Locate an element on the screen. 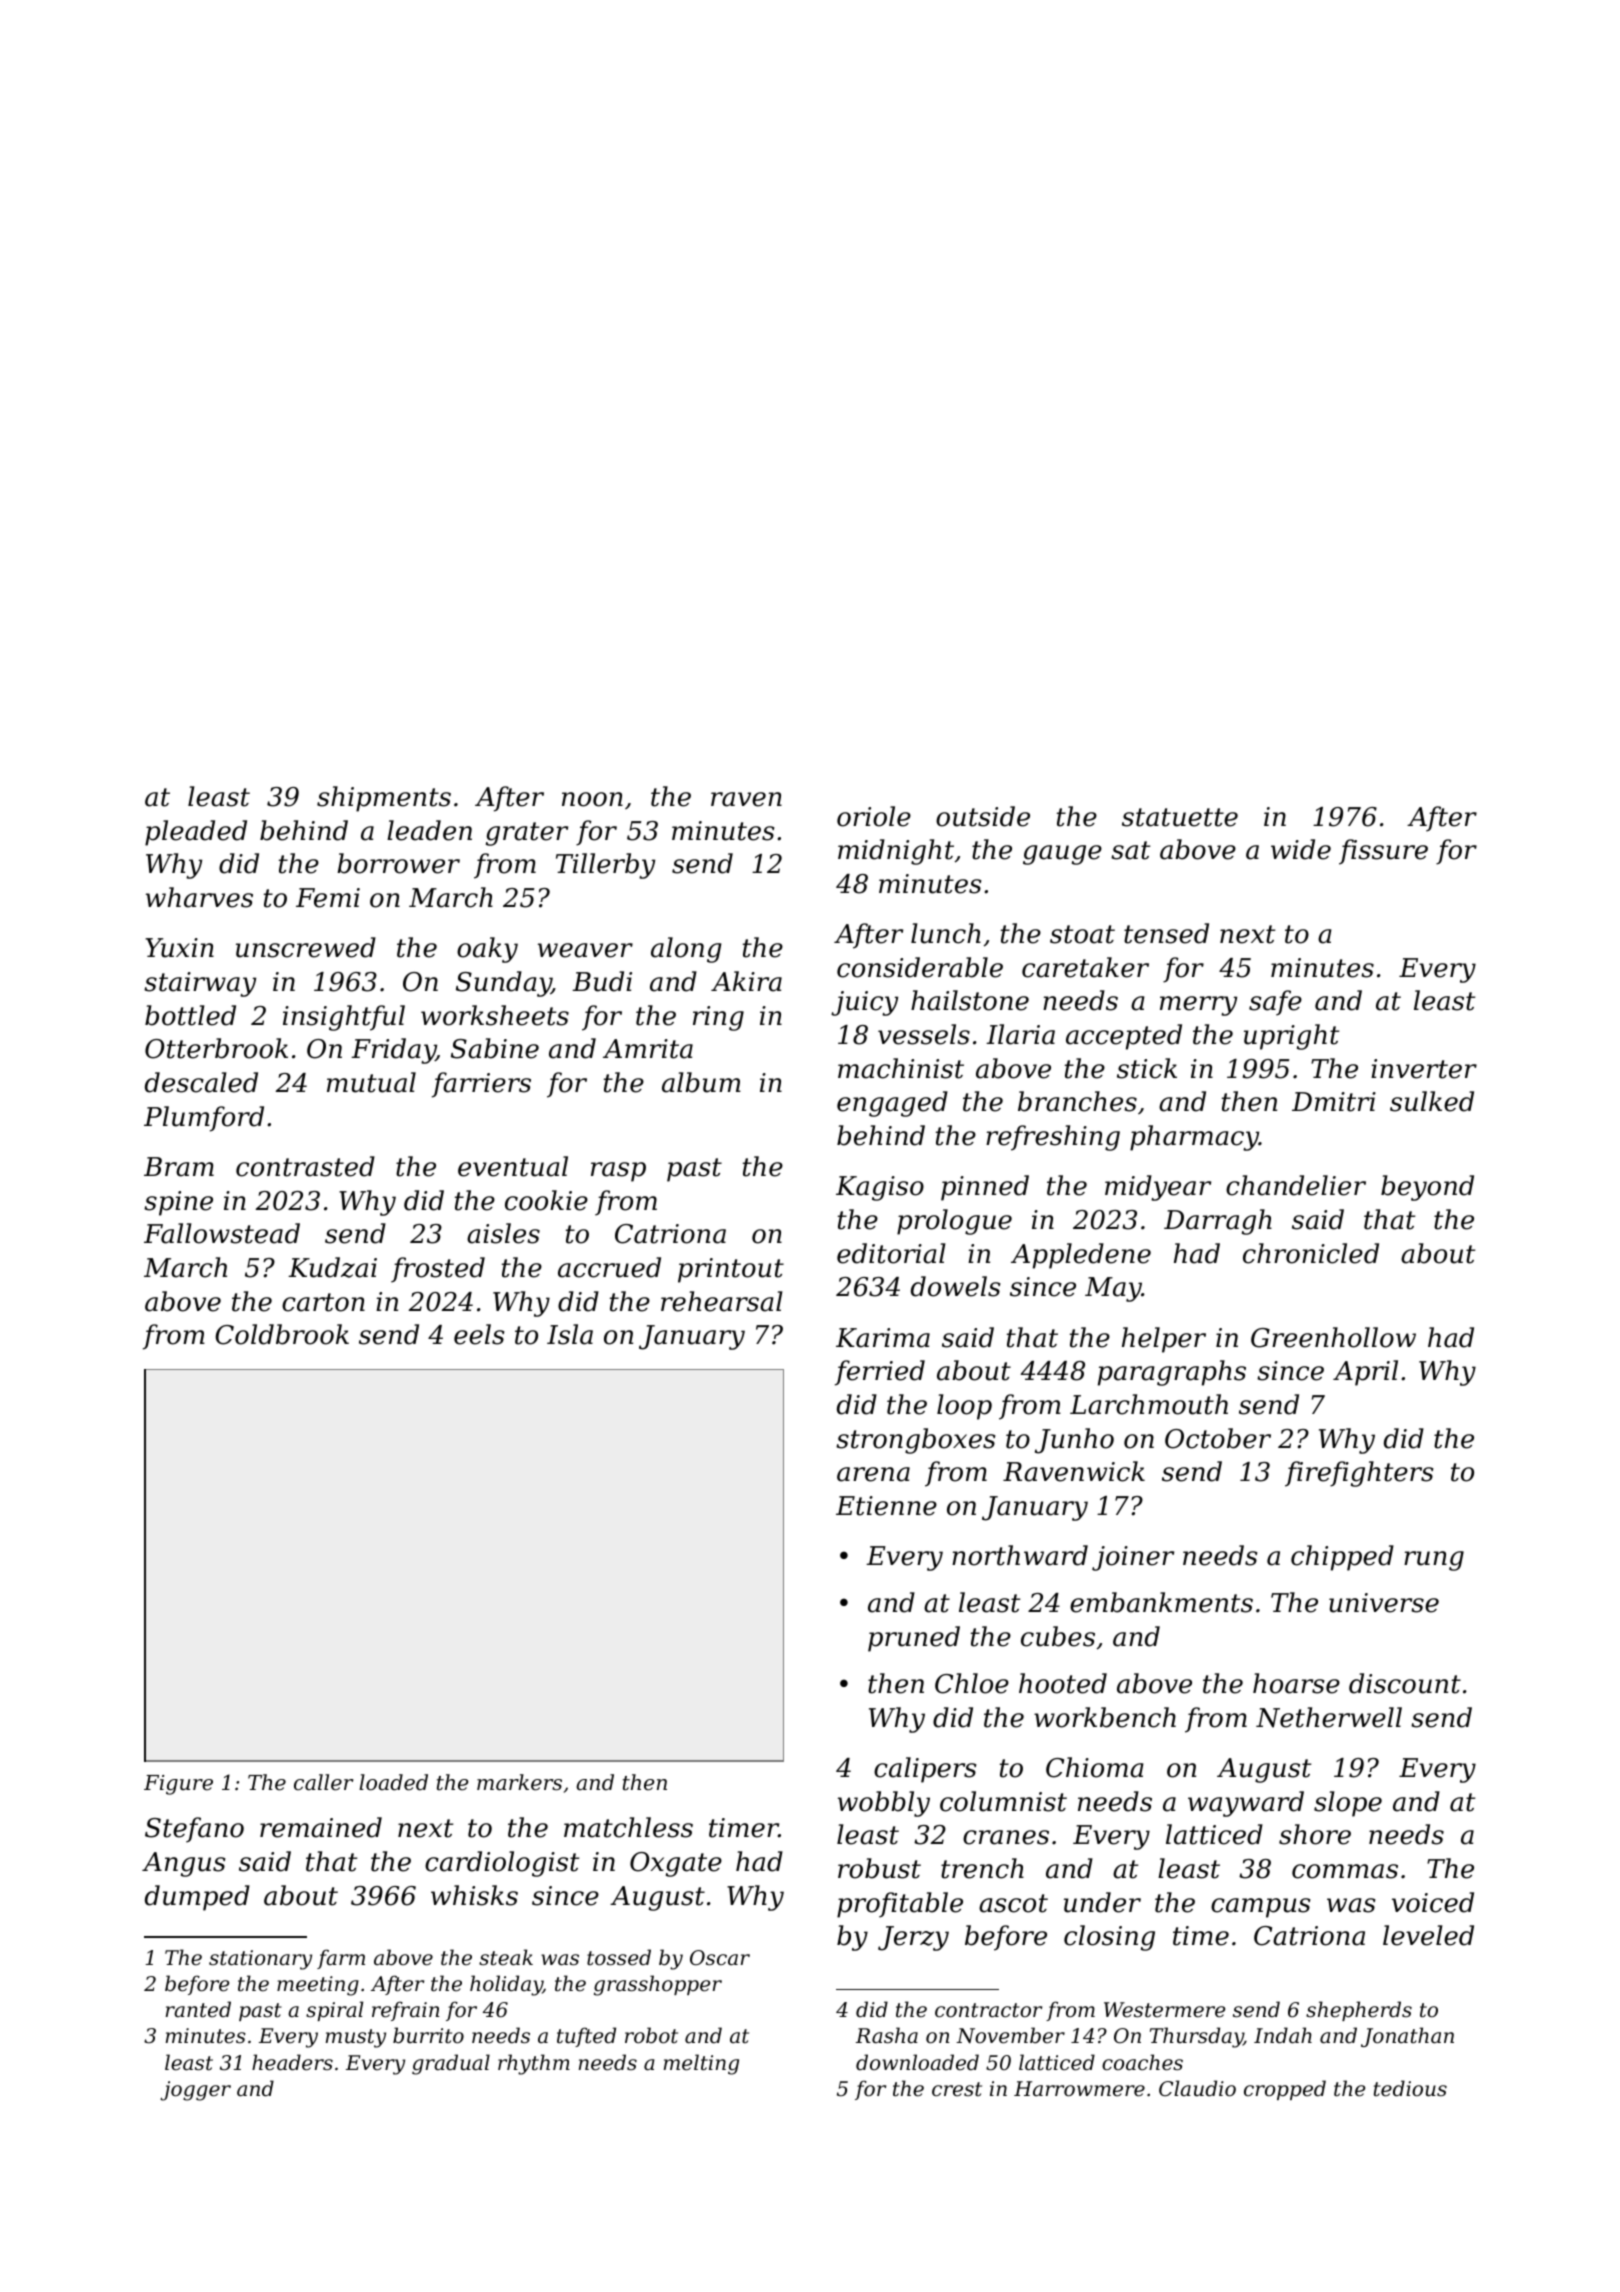  beyond is located at coordinates (1427, 1188).
